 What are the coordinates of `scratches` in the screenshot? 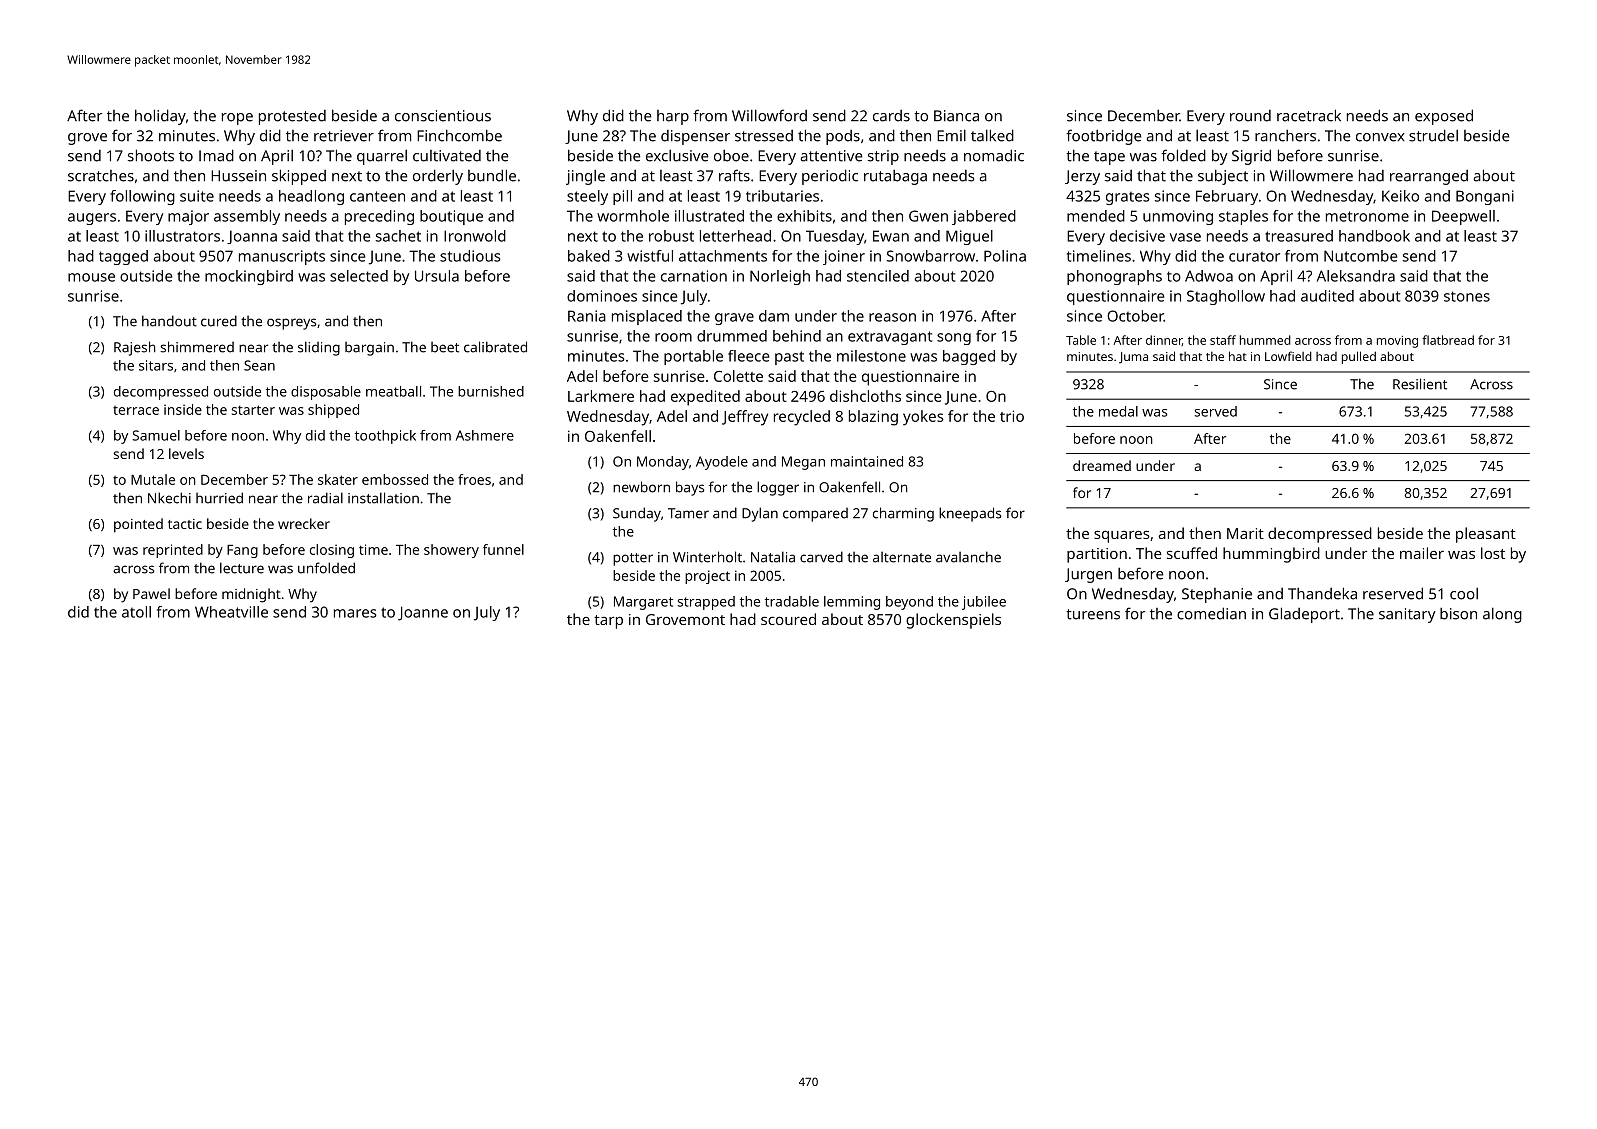 It's located at (101, 176).
